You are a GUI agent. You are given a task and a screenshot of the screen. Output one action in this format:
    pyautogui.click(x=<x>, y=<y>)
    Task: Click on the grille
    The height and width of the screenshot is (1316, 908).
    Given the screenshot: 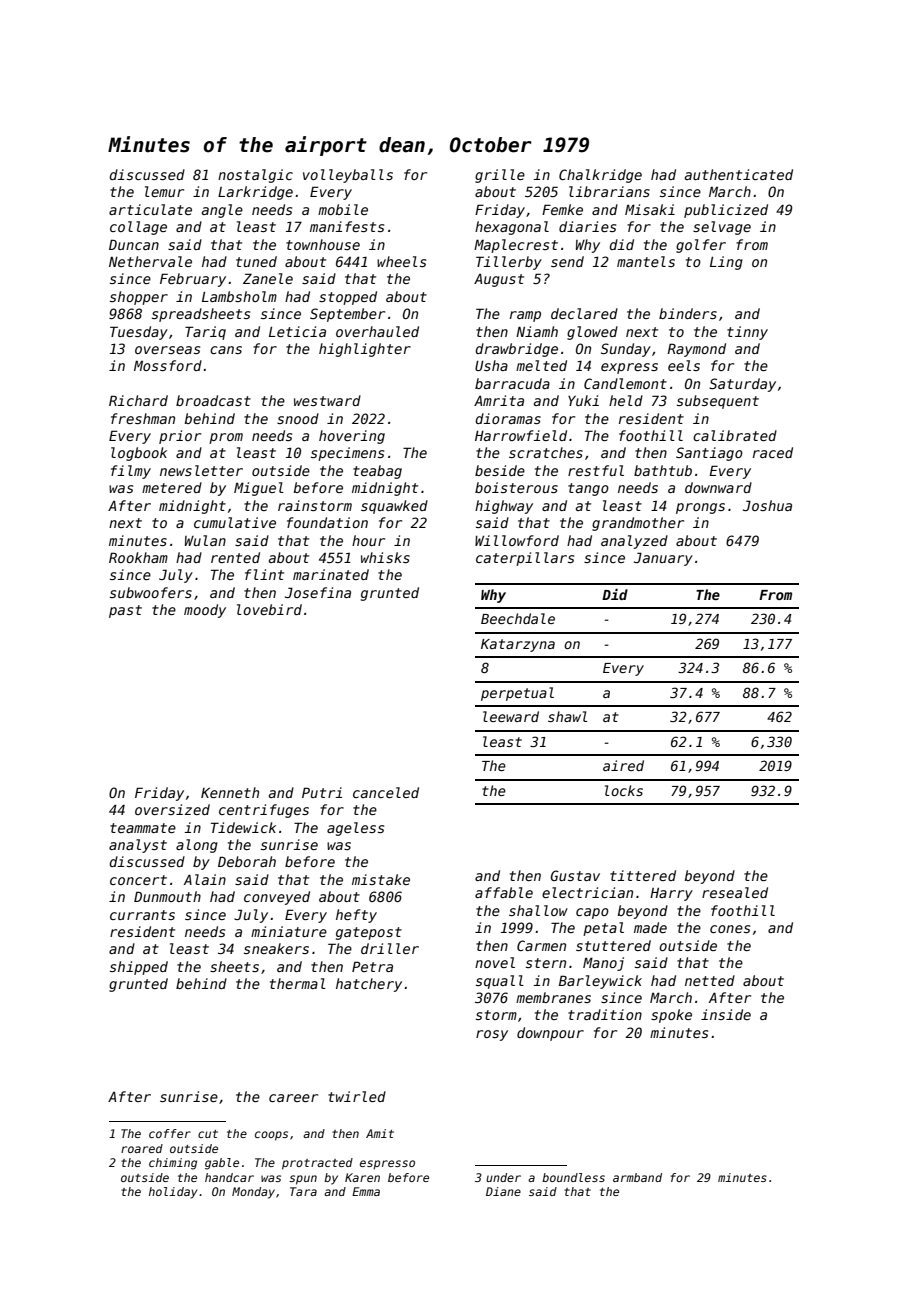 What is the action you would take?
    pyautogui.click(x=500, y=176)
